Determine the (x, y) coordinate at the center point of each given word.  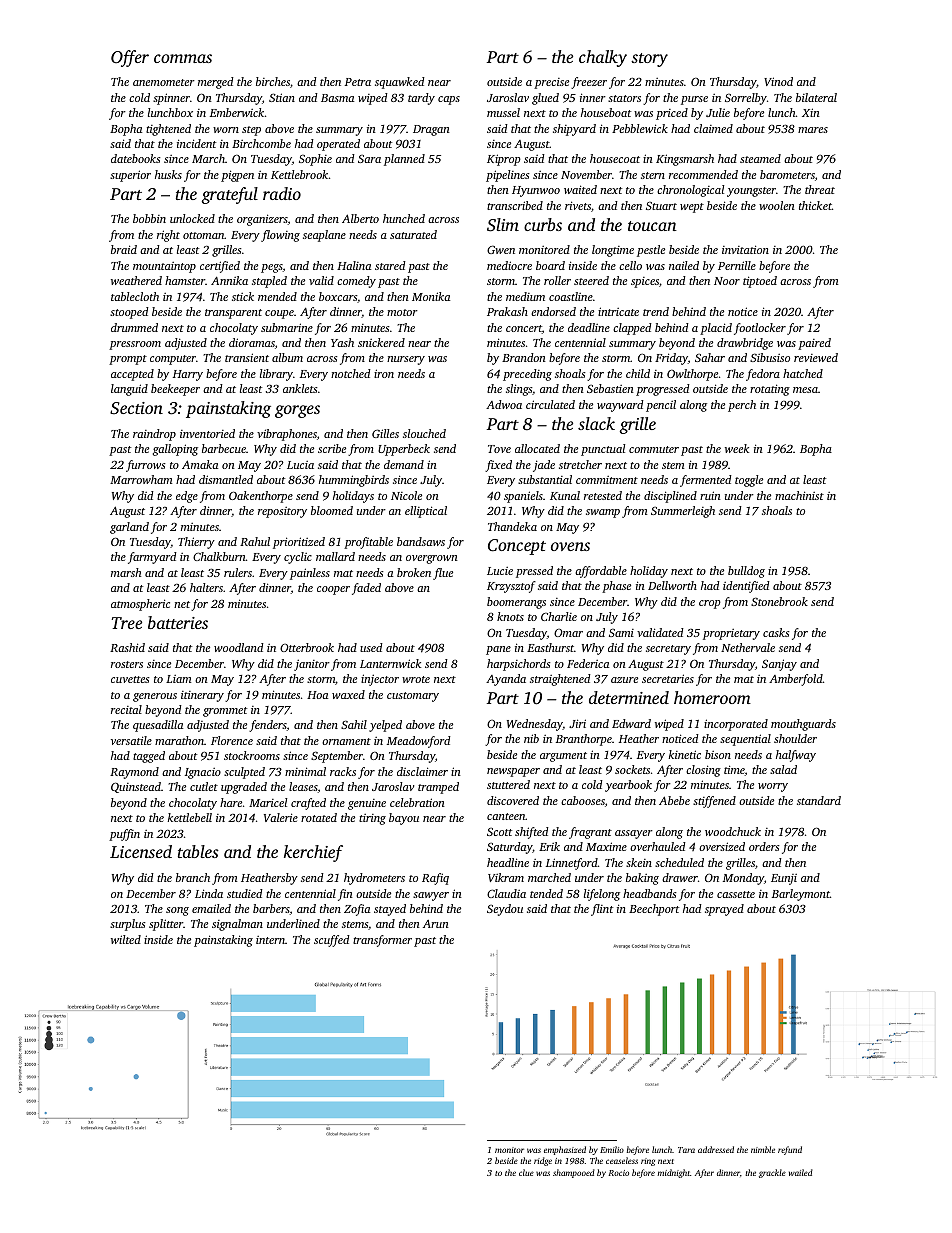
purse (694, 100)
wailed (801, 1172)
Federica (588, 663)
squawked (400, 83)
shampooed (574, 1173)
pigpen (237, 176)
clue (526, 1172)
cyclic (298, 558)
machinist (799, 495)
